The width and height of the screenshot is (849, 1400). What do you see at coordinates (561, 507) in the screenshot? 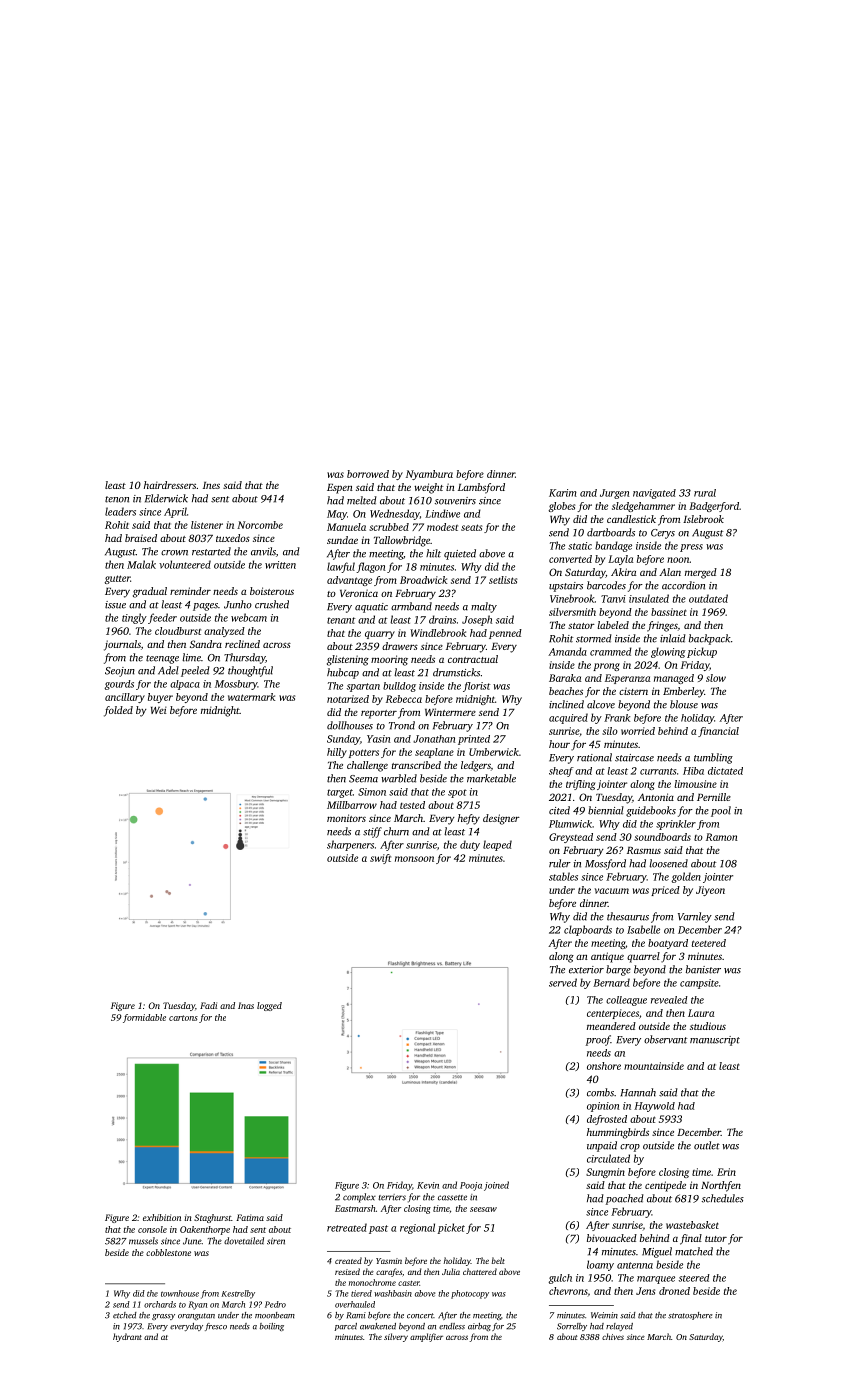
I see `globes` at bounding box center [561, 507].
